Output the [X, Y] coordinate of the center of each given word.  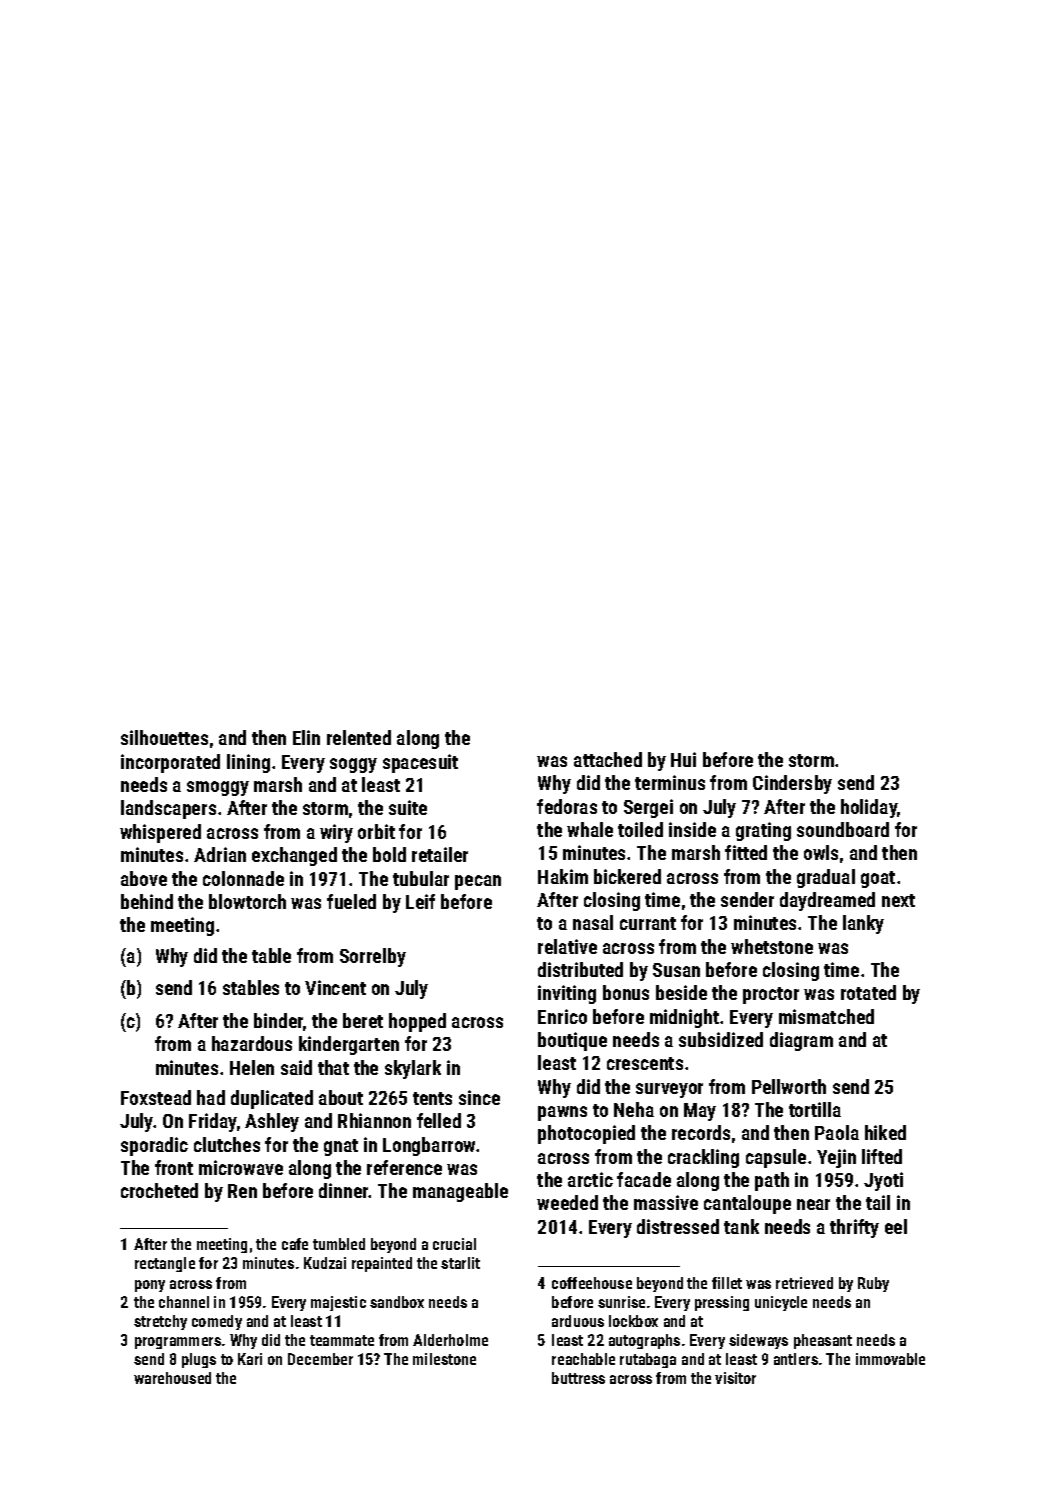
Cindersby [792, 784]
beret [363, 1020]
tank [741, 1226]
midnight [684, 1018]
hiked [885, 1132]
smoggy [218, 788]
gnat [341, 1147]
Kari [250, 1359]
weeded [567, 1202]
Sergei [648, 808]
